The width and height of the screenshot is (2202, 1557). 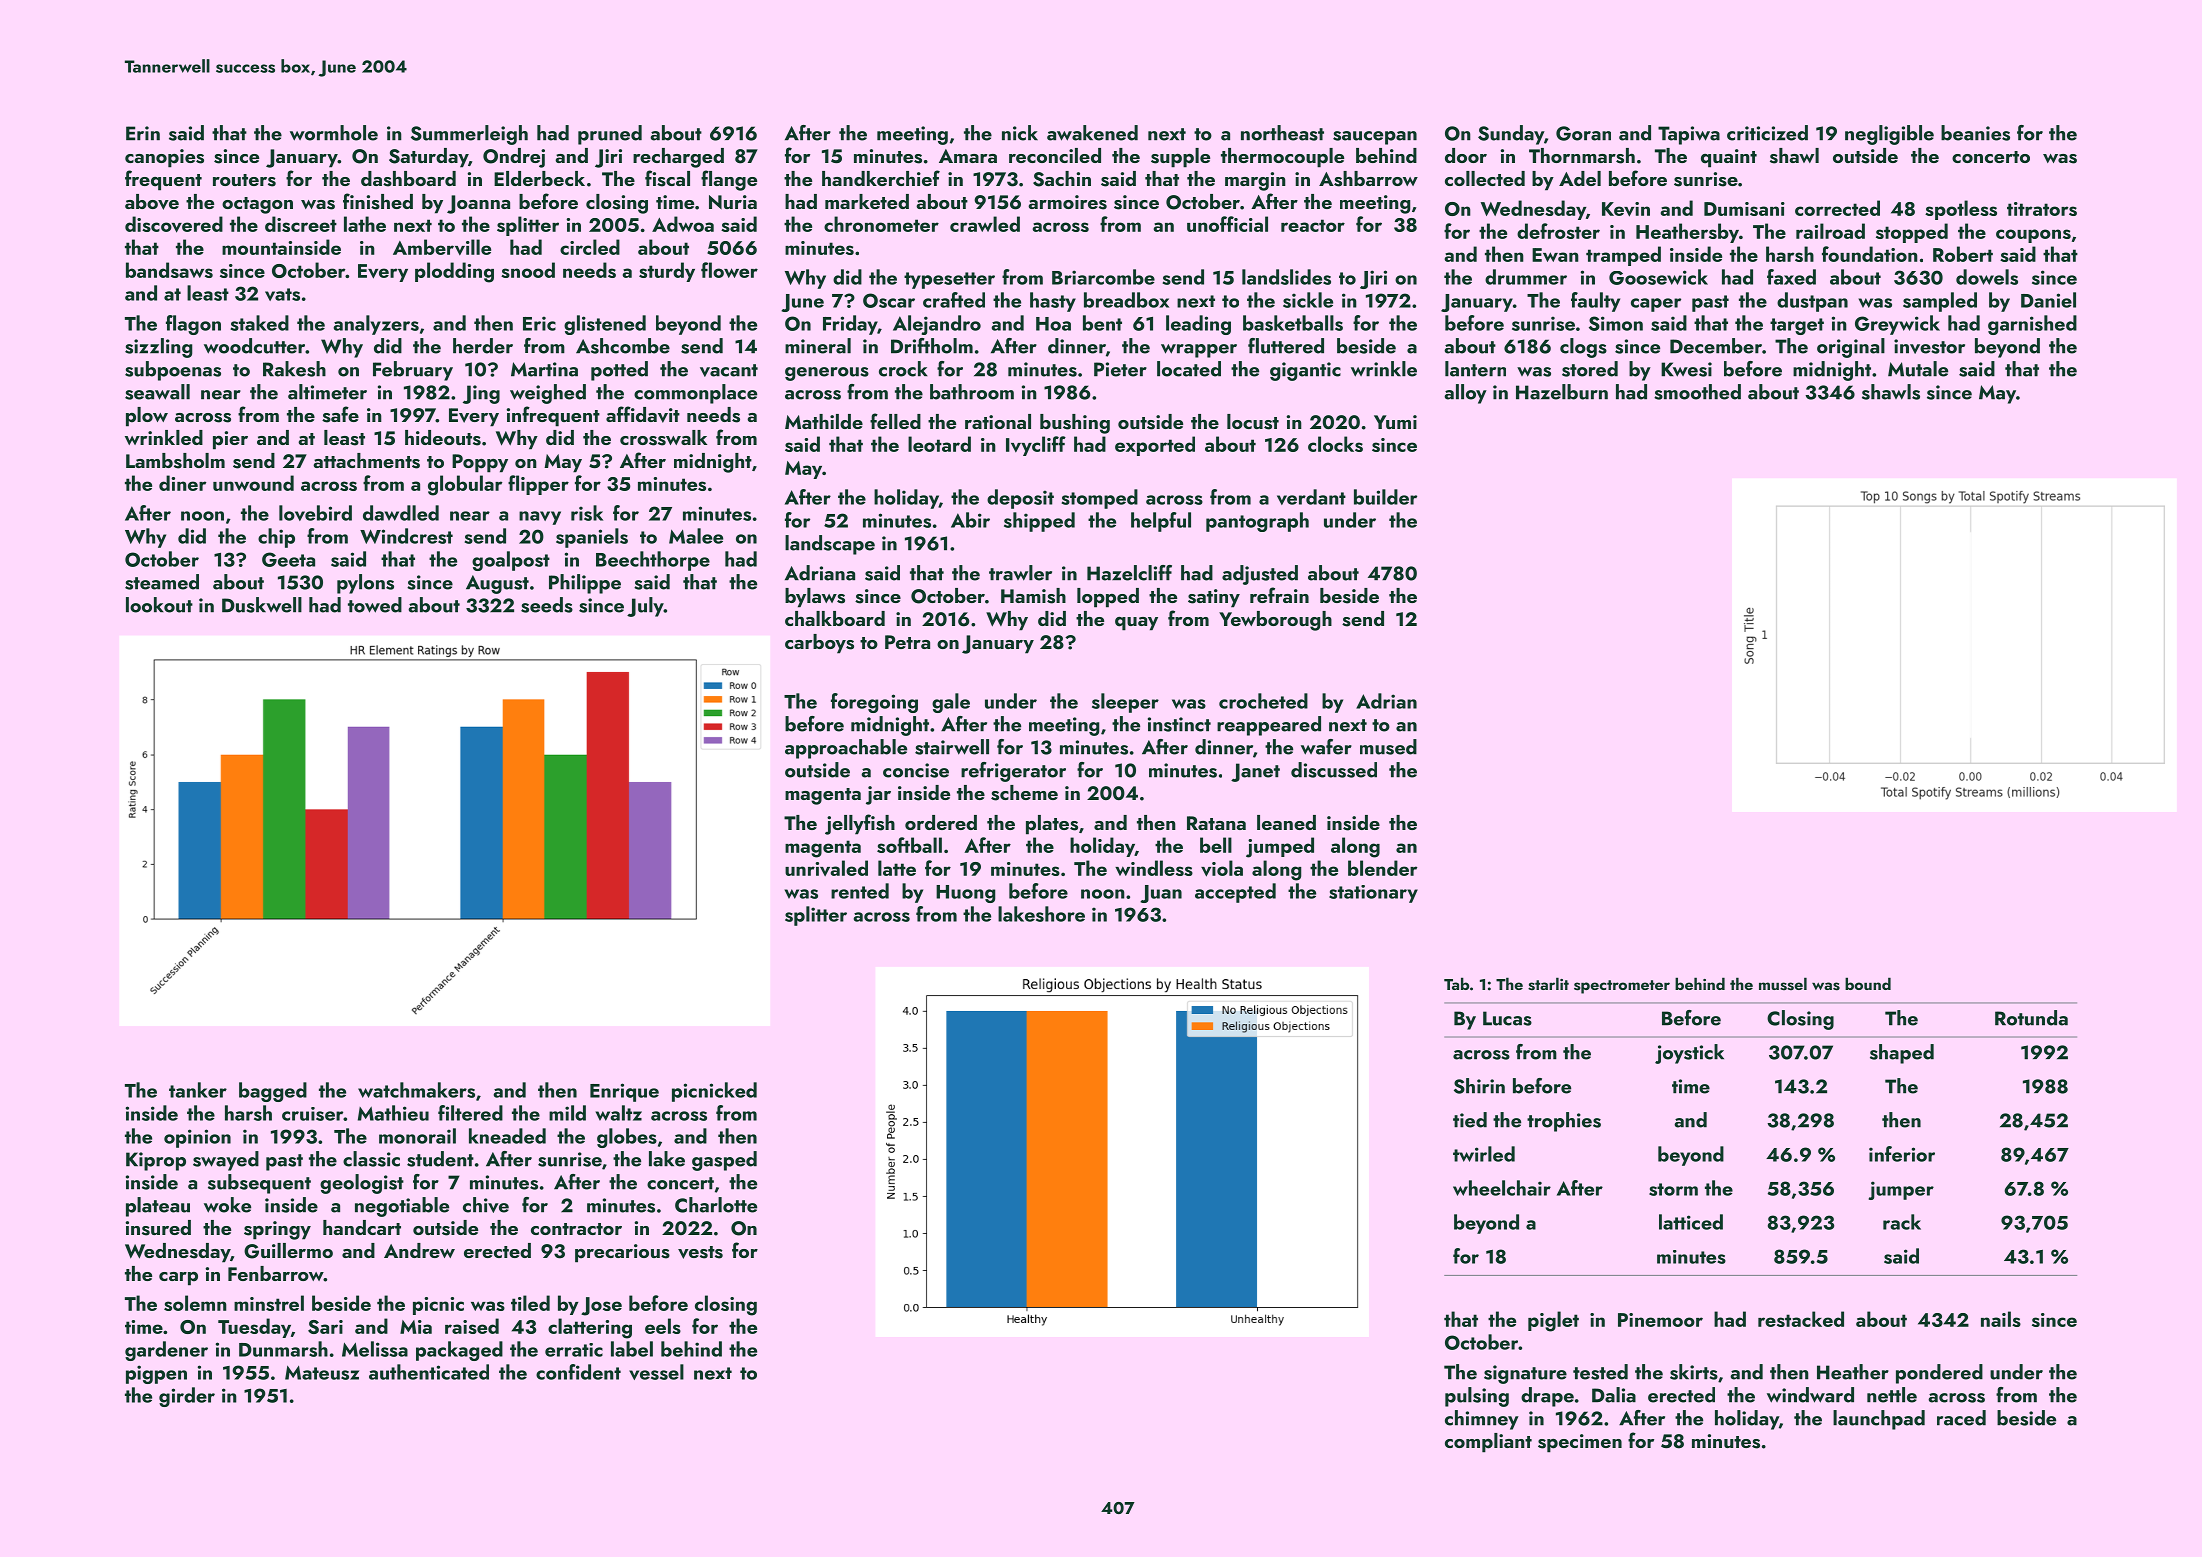 What do you see at coordinates (166, 1351) in the screenshot?
I see `gardener` at bounding box center [166, 1351].
